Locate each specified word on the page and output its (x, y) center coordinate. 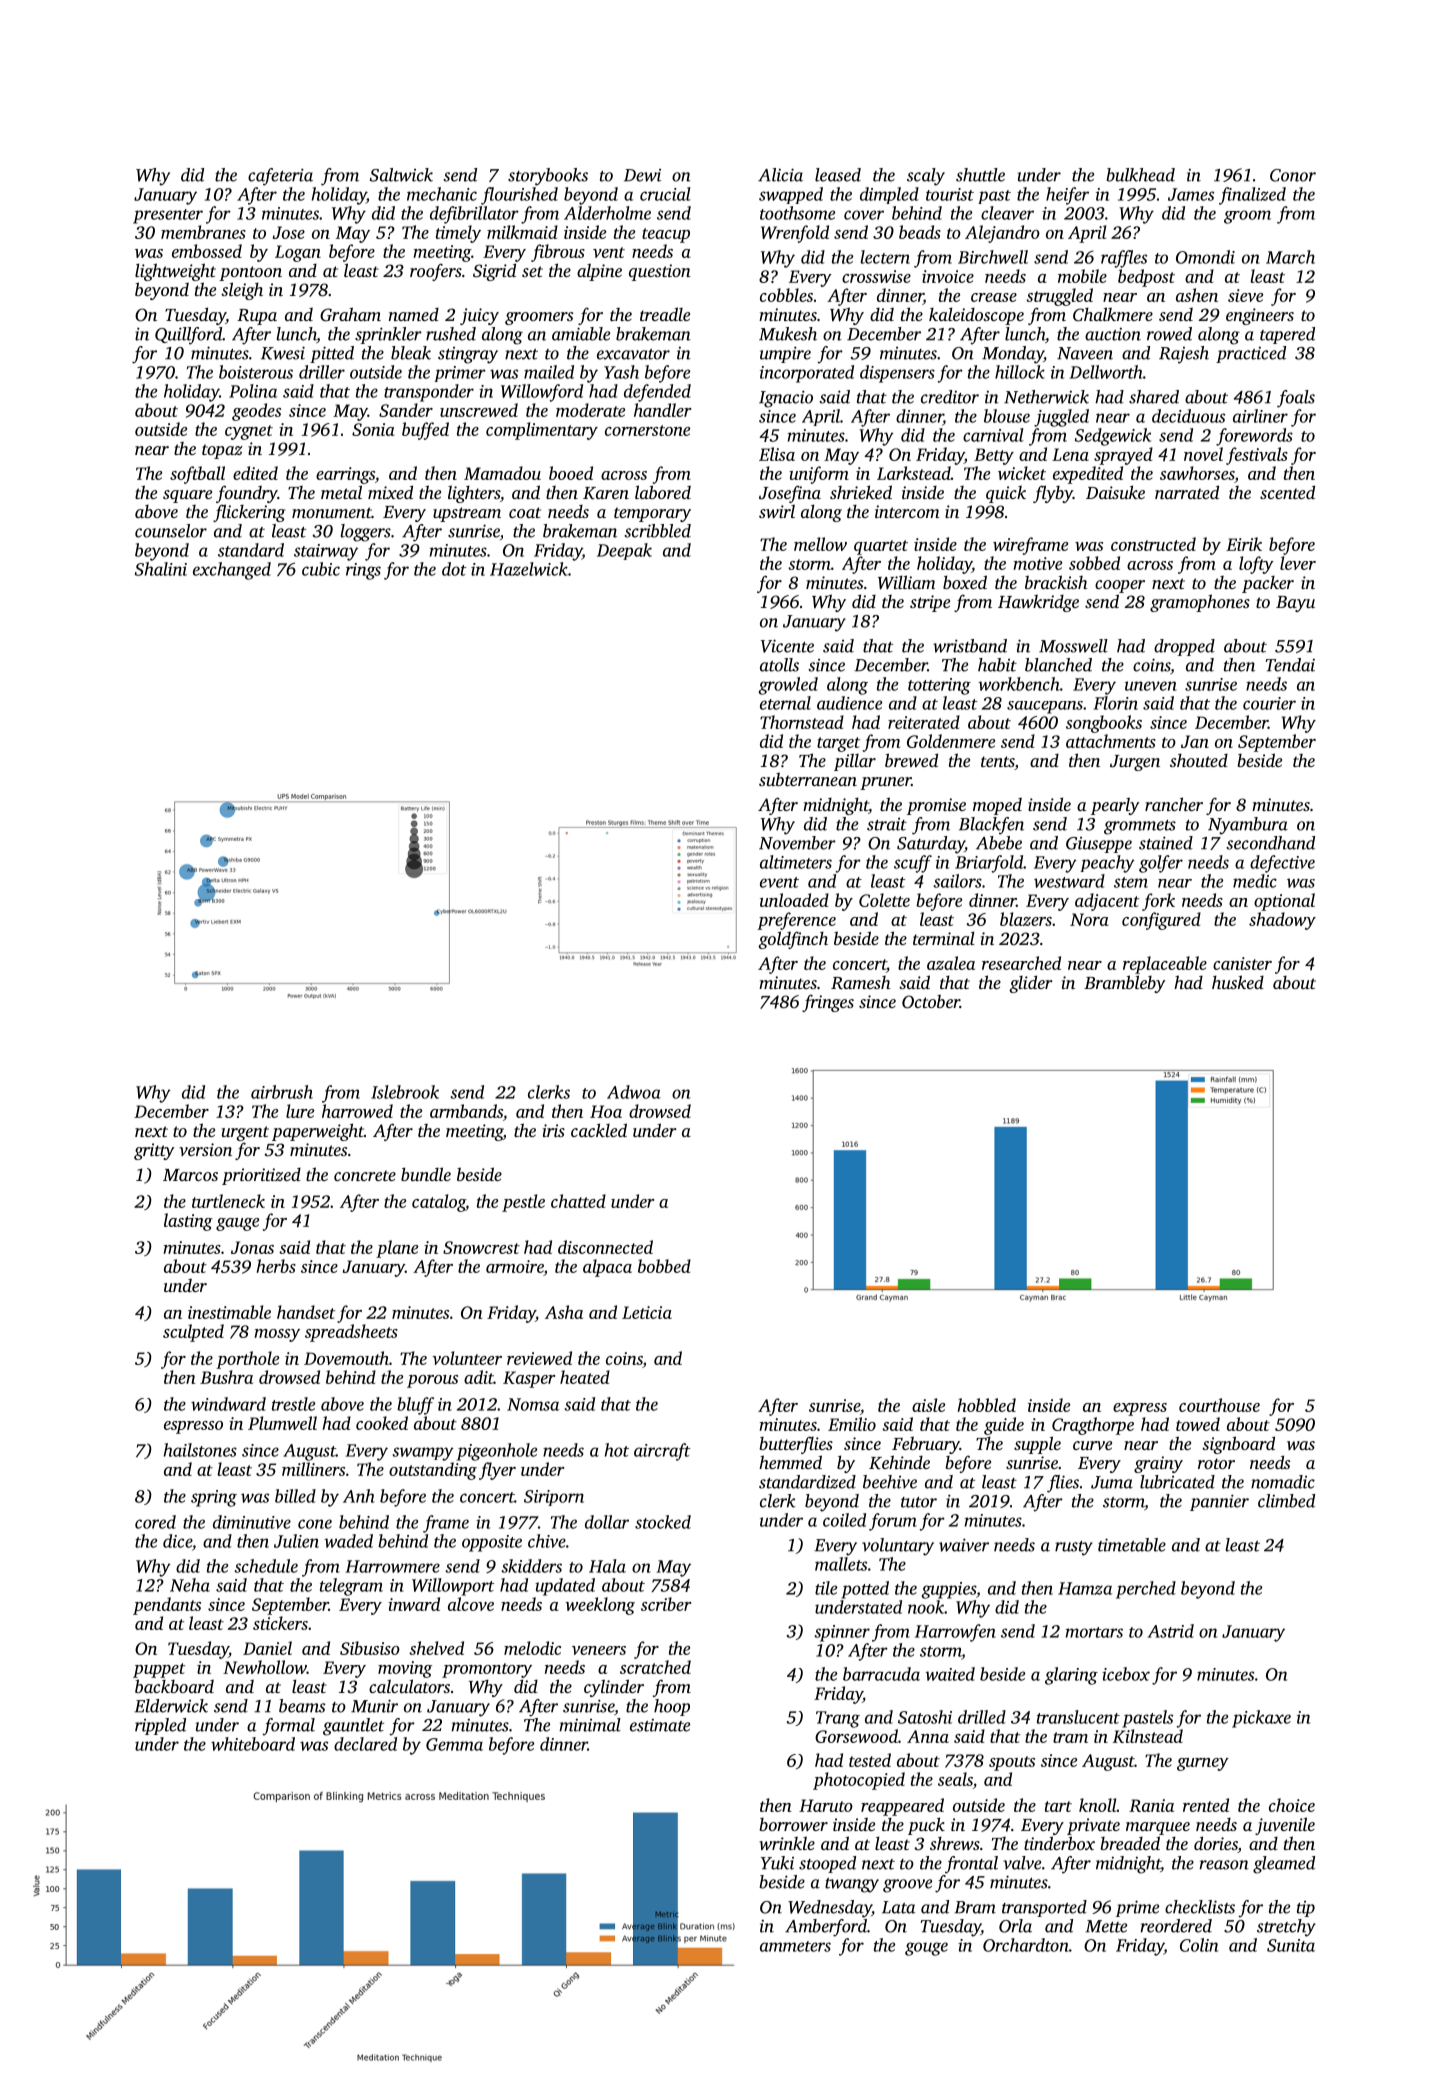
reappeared (902, 1807)
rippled (160, 1726)
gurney (1203, 1764)
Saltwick (401, 175)
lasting (188, 1222)
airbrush (282, 1092)
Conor (1293, 175)
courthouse (1219, 1405)
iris (554, 1130)
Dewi (642, 175)
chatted (578, 1201)
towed (1198, 1424)
